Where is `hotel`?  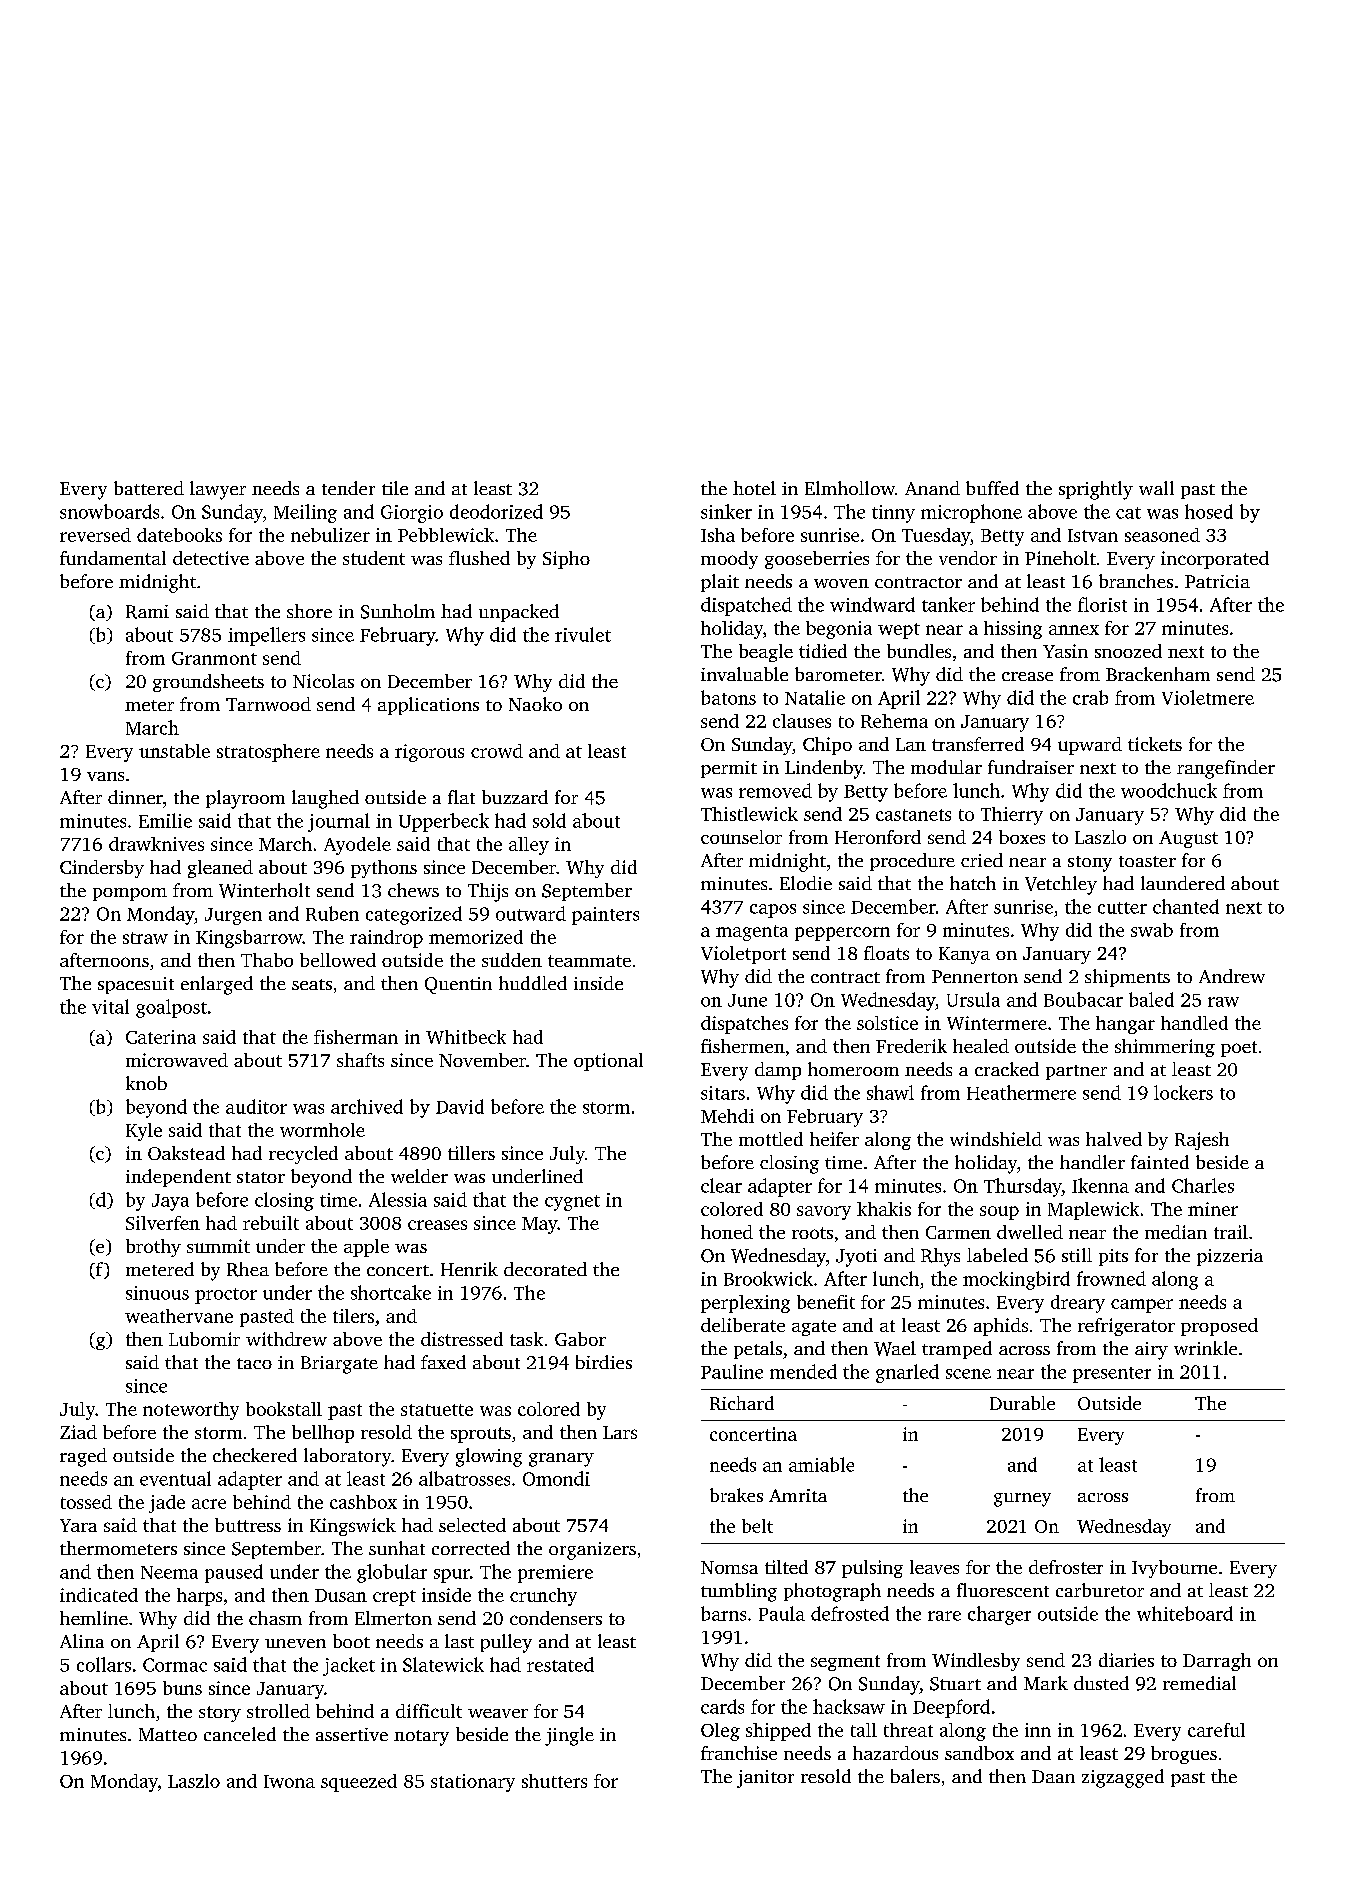
hotel is located at coordinates (754, 488).
